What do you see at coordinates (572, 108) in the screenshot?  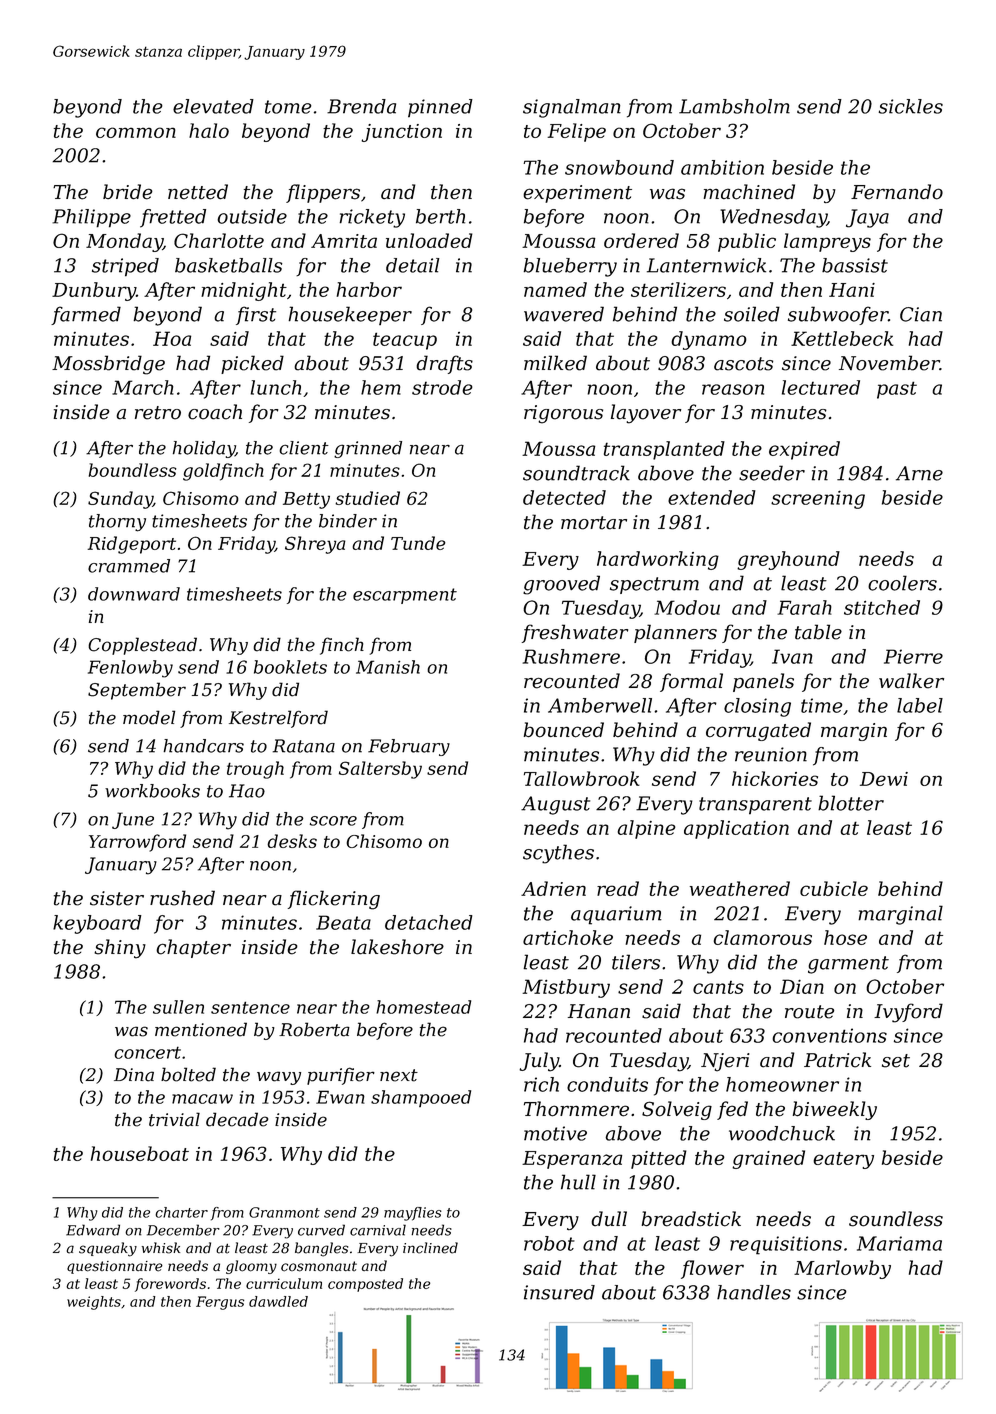 I see `signalman` at bounding box center [572, 108].
